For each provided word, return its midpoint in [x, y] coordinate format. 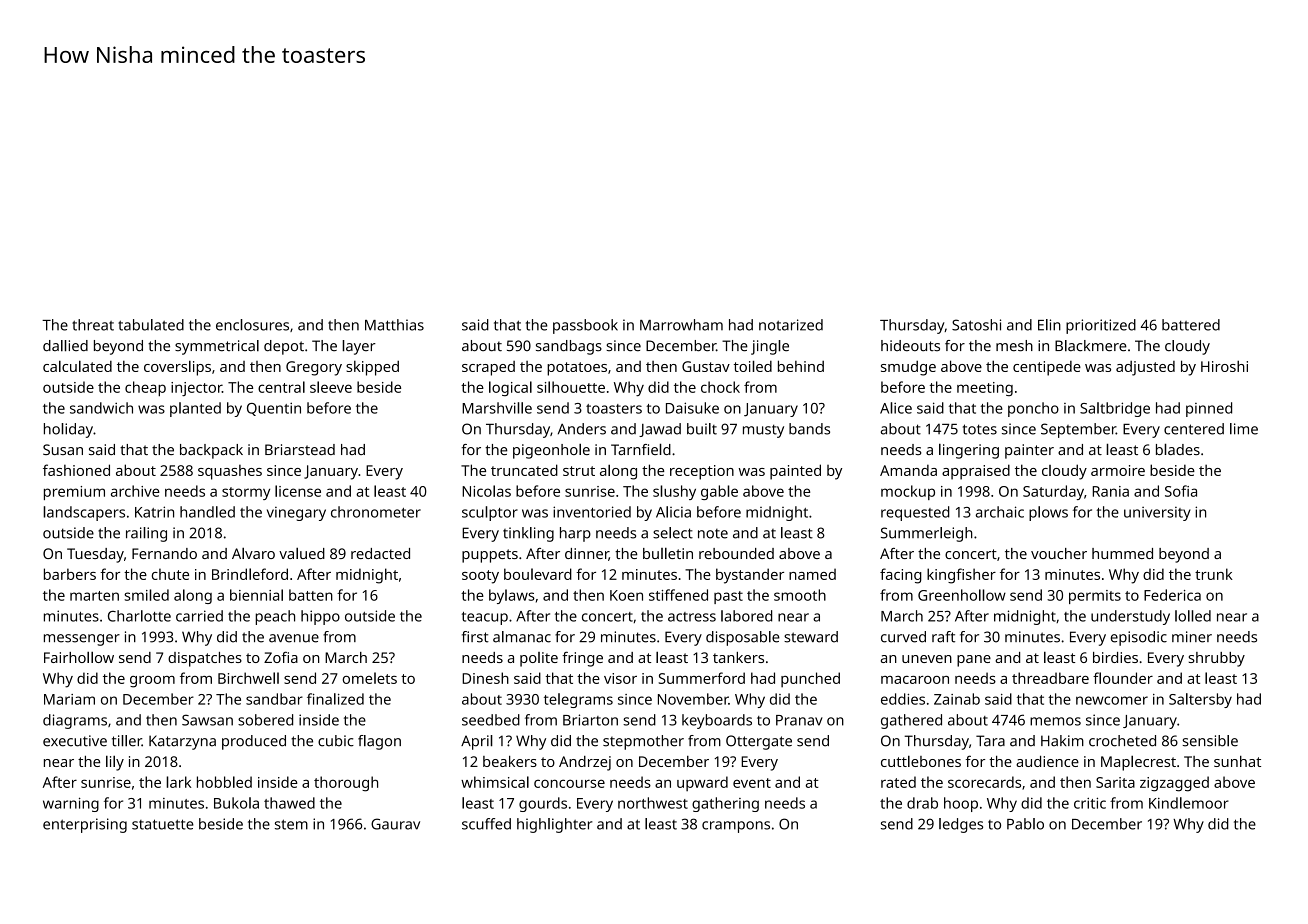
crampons [736, 827]
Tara [990, 741]
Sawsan [207, 720]
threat [93, 325]
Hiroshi [1224, 366]
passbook [585, 326]
